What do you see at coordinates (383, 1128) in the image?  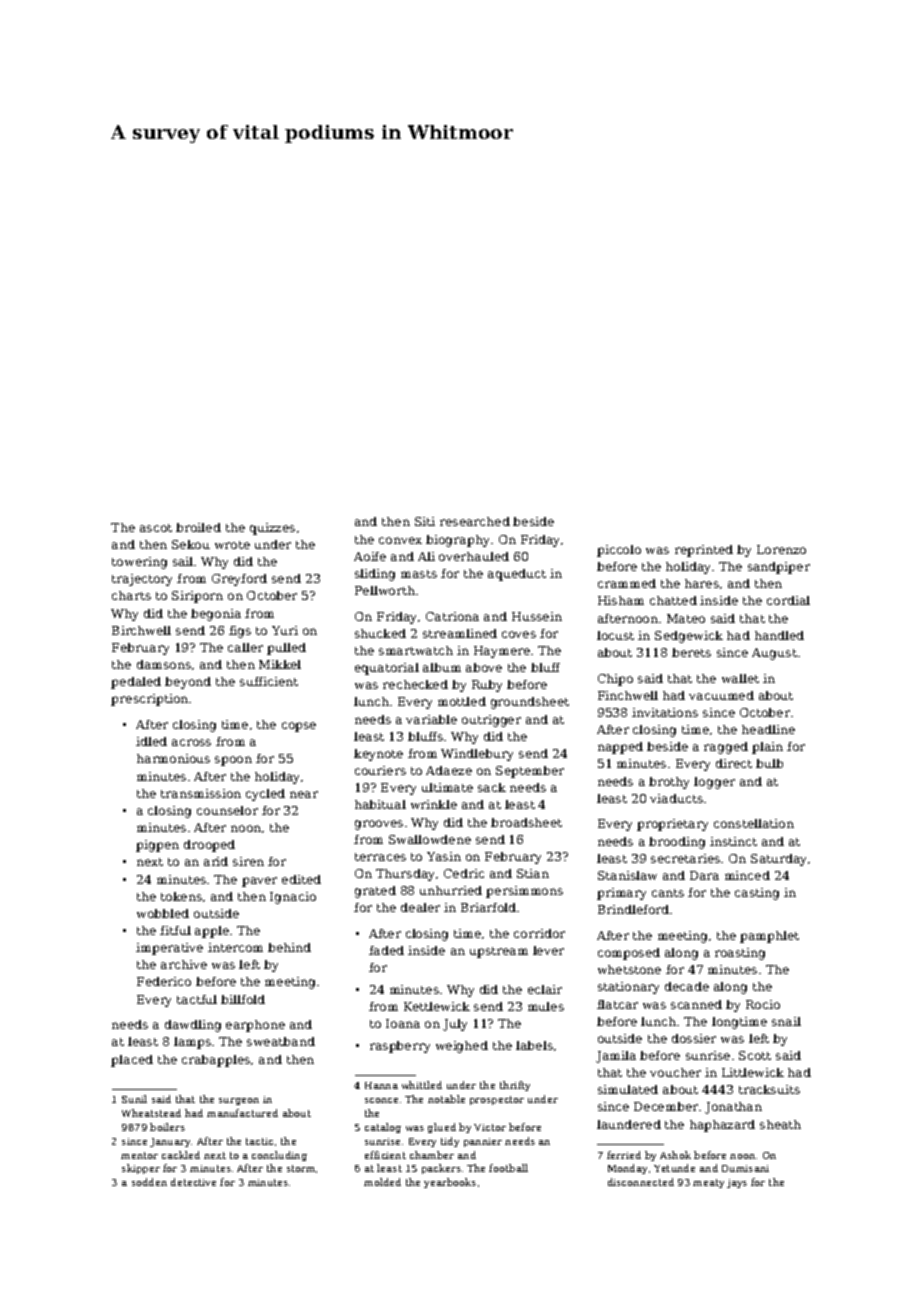 I see `catalog` at bounding box center [383, 1128].
